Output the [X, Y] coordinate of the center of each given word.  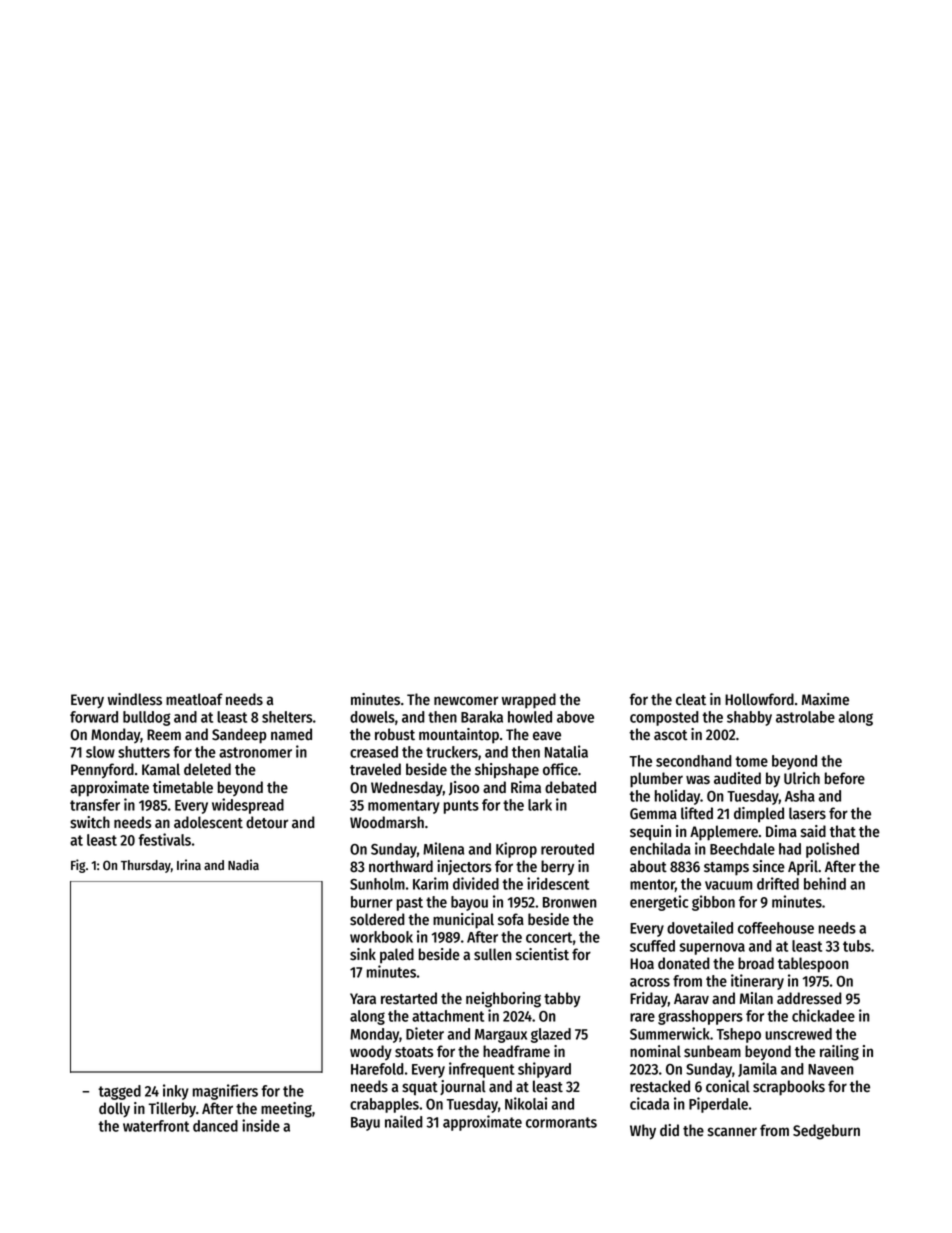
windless [135, 699]
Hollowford [759, 699]
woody [371, 1052]
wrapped [529, 701]
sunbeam [712, 1051]
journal [463, 1087]
